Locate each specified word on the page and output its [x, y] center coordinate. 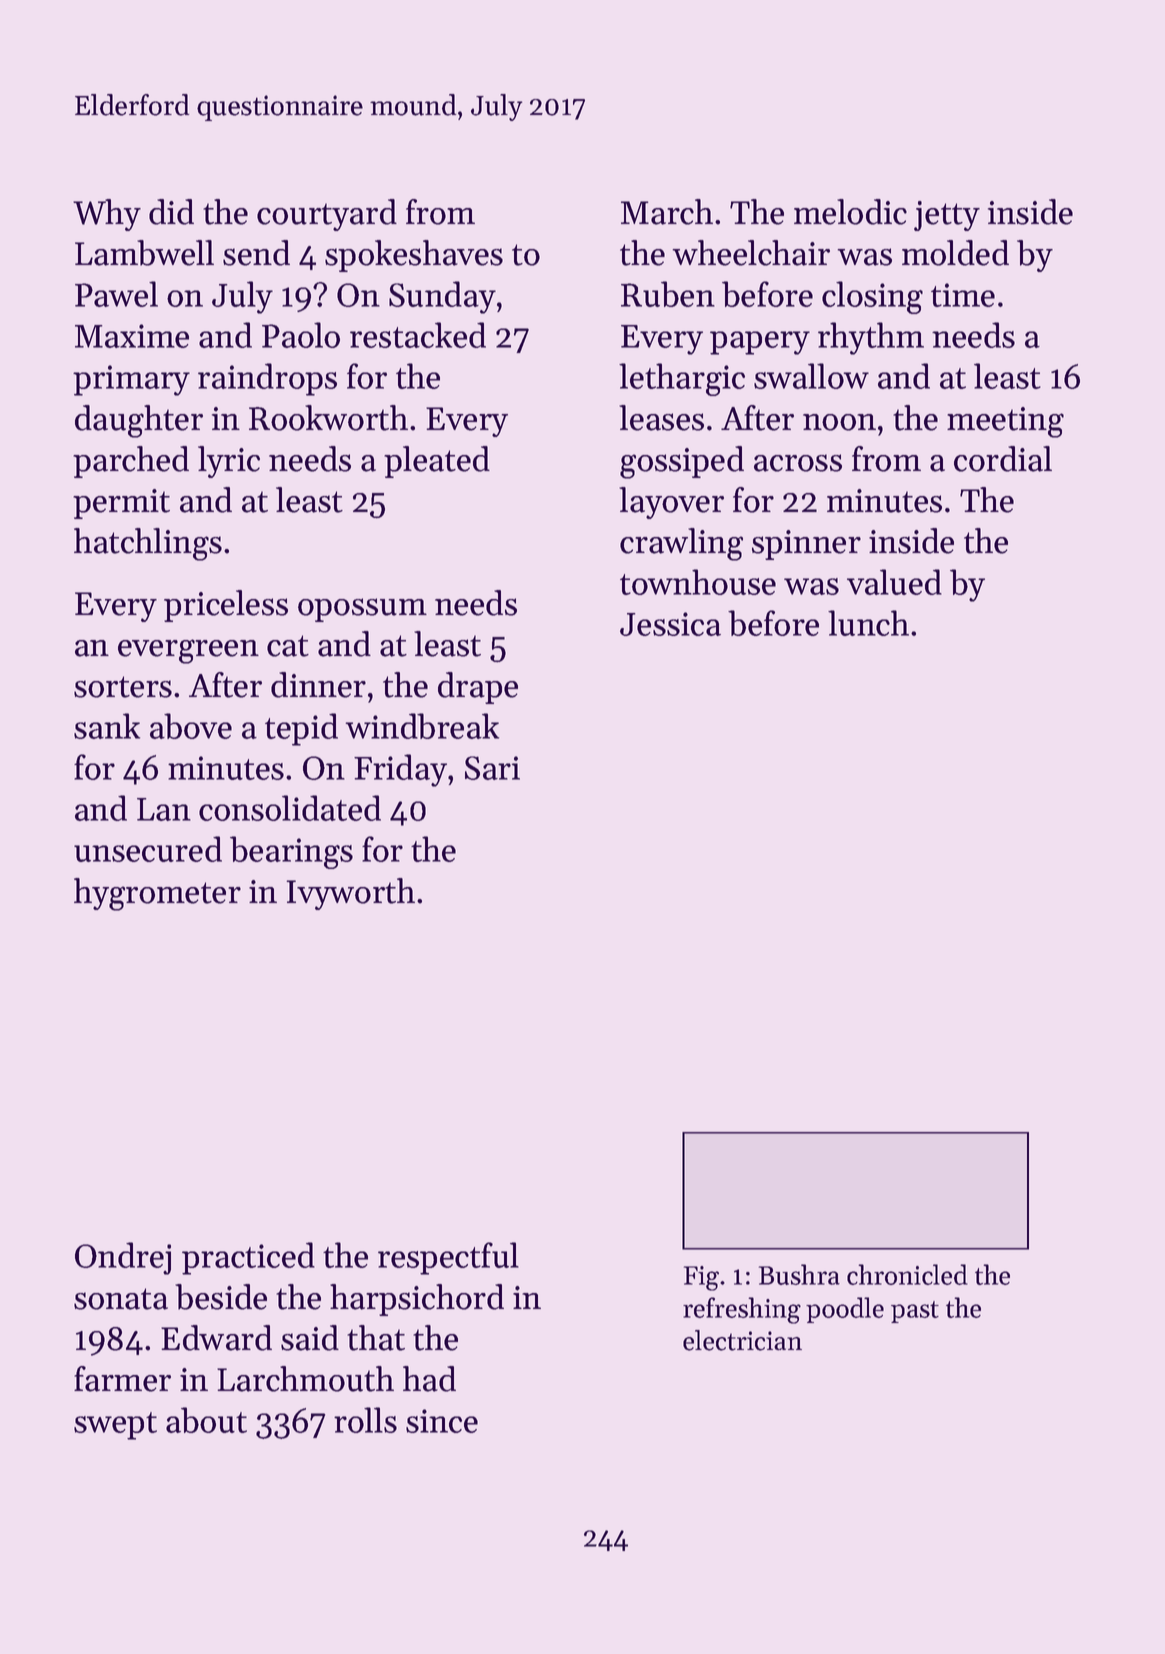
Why [107, 215]
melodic [850, 212]
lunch [868, 623]
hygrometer [157, 894]
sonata [121, 1299]
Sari [492, 768]
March [667, 212]
